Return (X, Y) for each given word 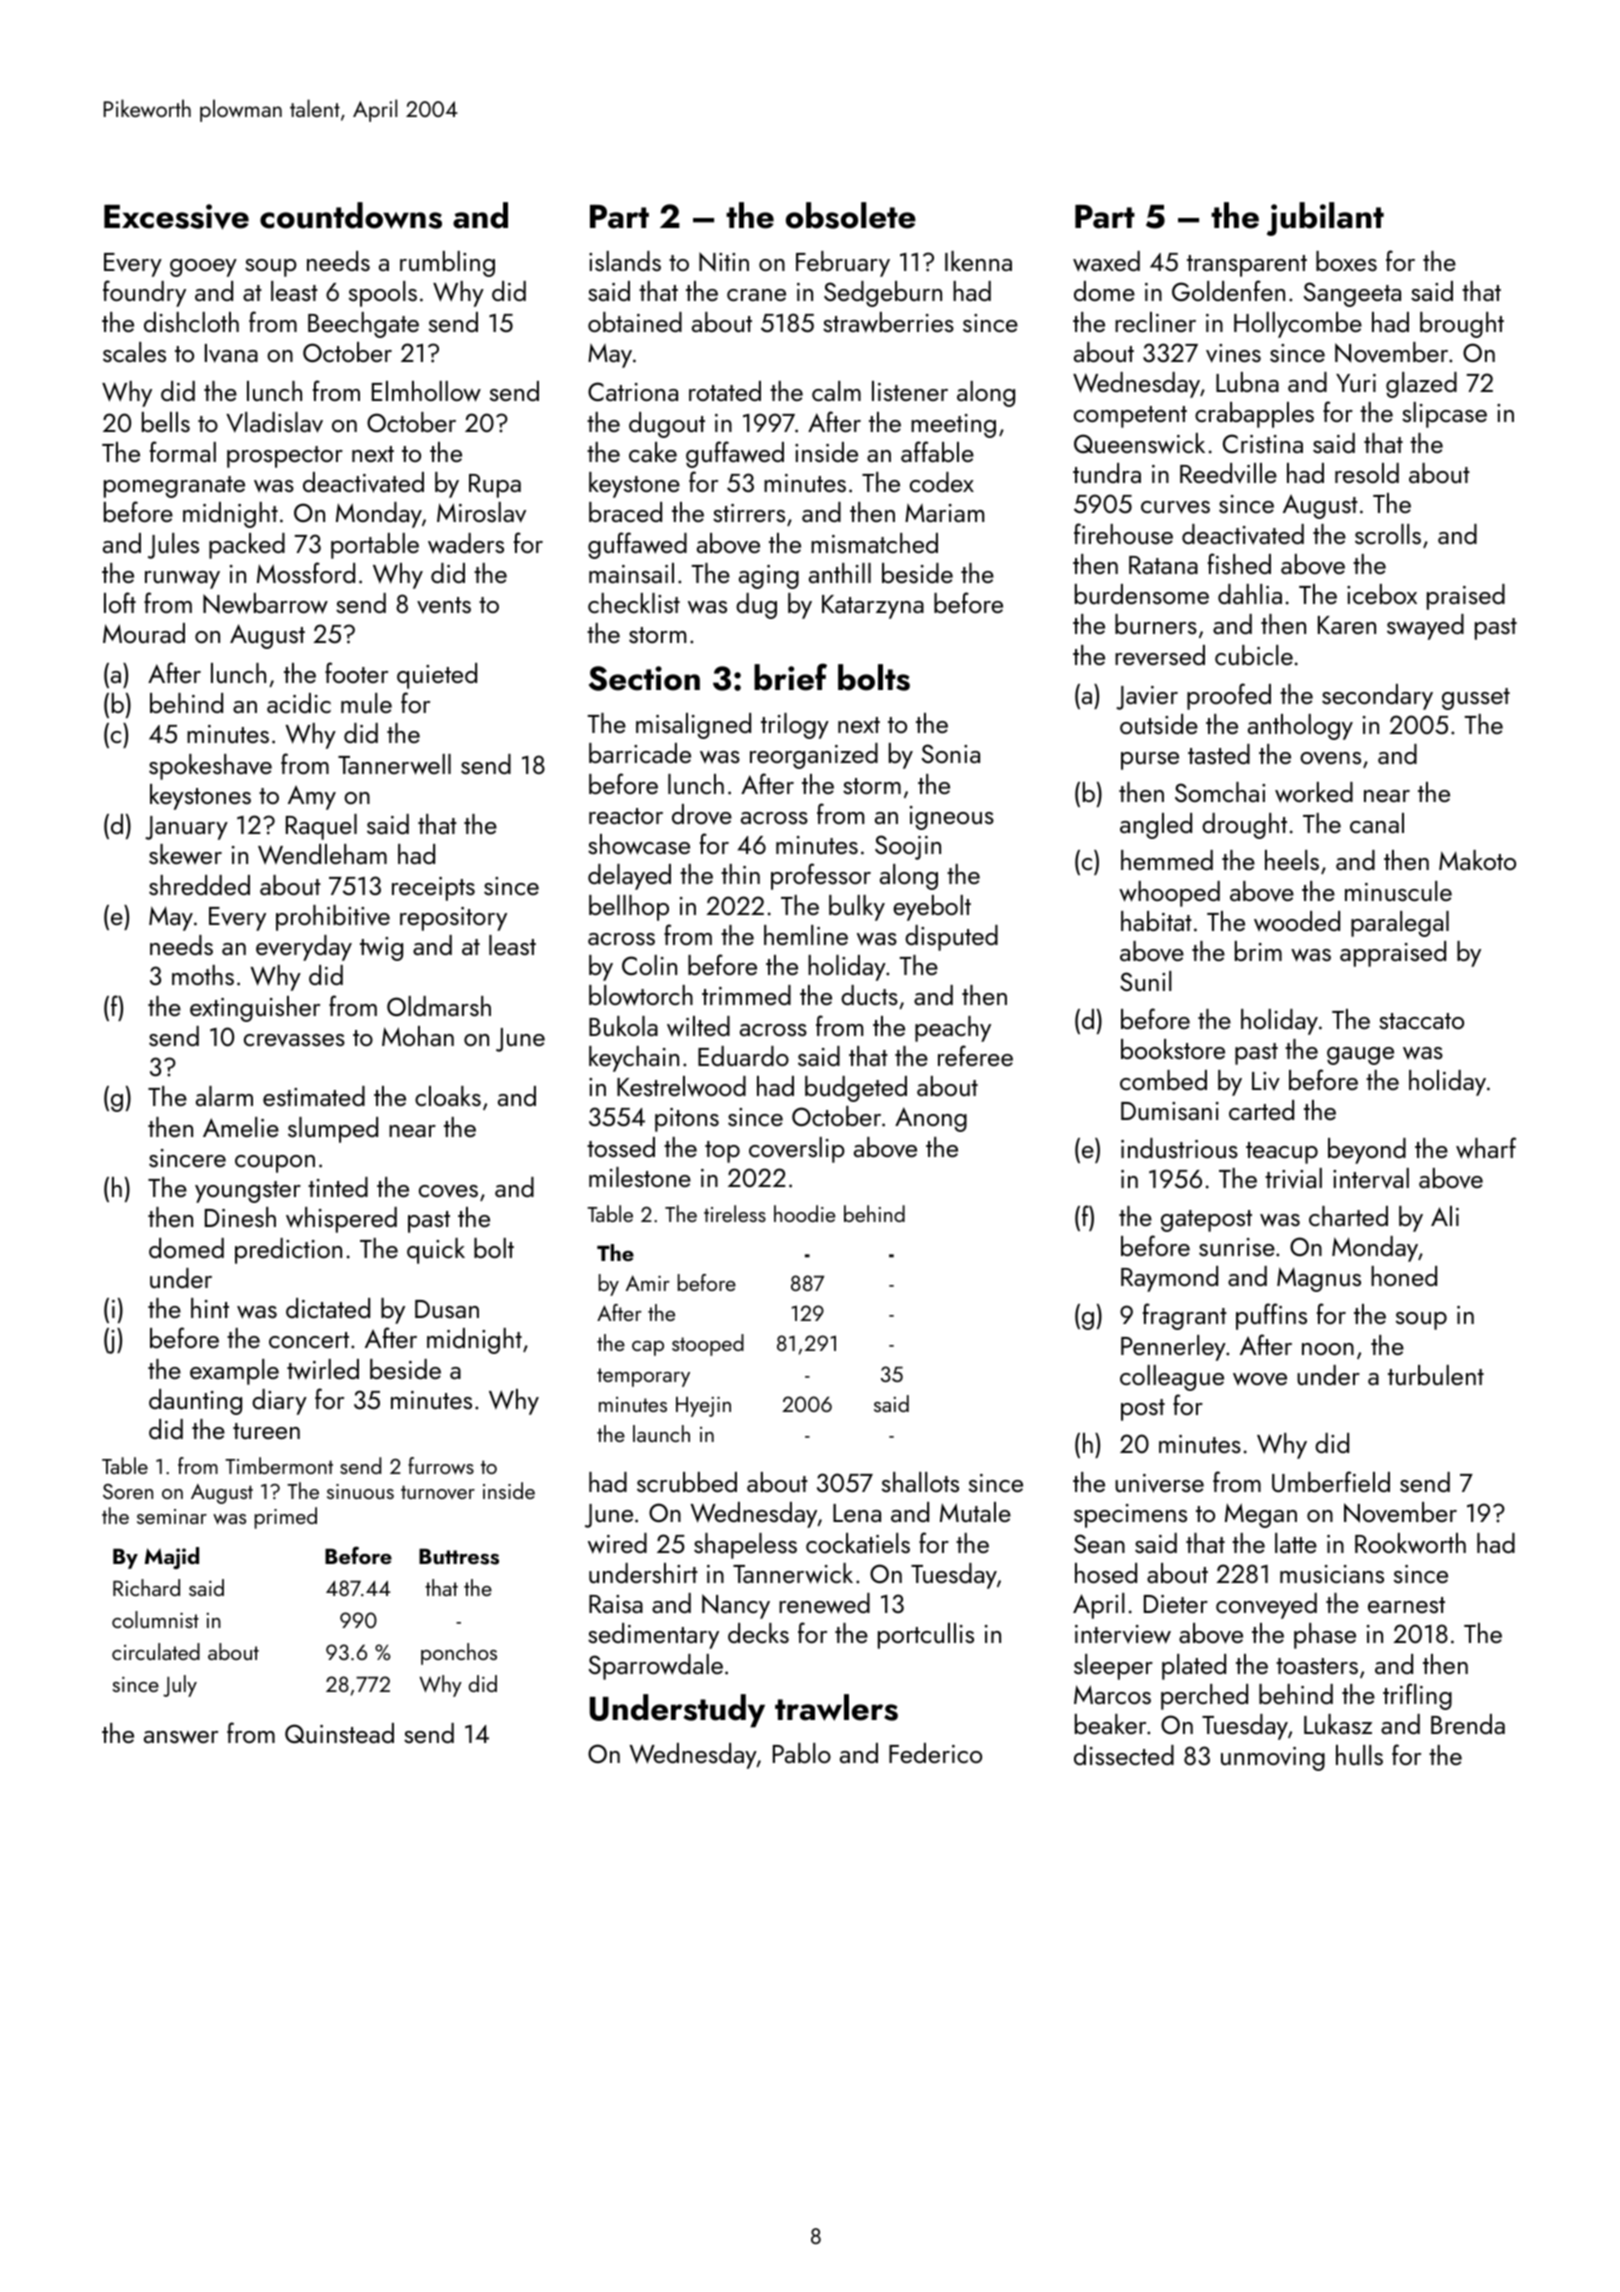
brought (1462, 325)
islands (625, 261)
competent (1130, 417)
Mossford (306, 572)
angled (1156, 826)
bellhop (629, 908)
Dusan (447, 1309)
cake (653, 452)
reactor (626, 816)
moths (203, 975)
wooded (1297, 921)
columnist (155, 1619)
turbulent (1436, 1375)
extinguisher (255, 1009)
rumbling (447, 264)
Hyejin (703, 1406)
